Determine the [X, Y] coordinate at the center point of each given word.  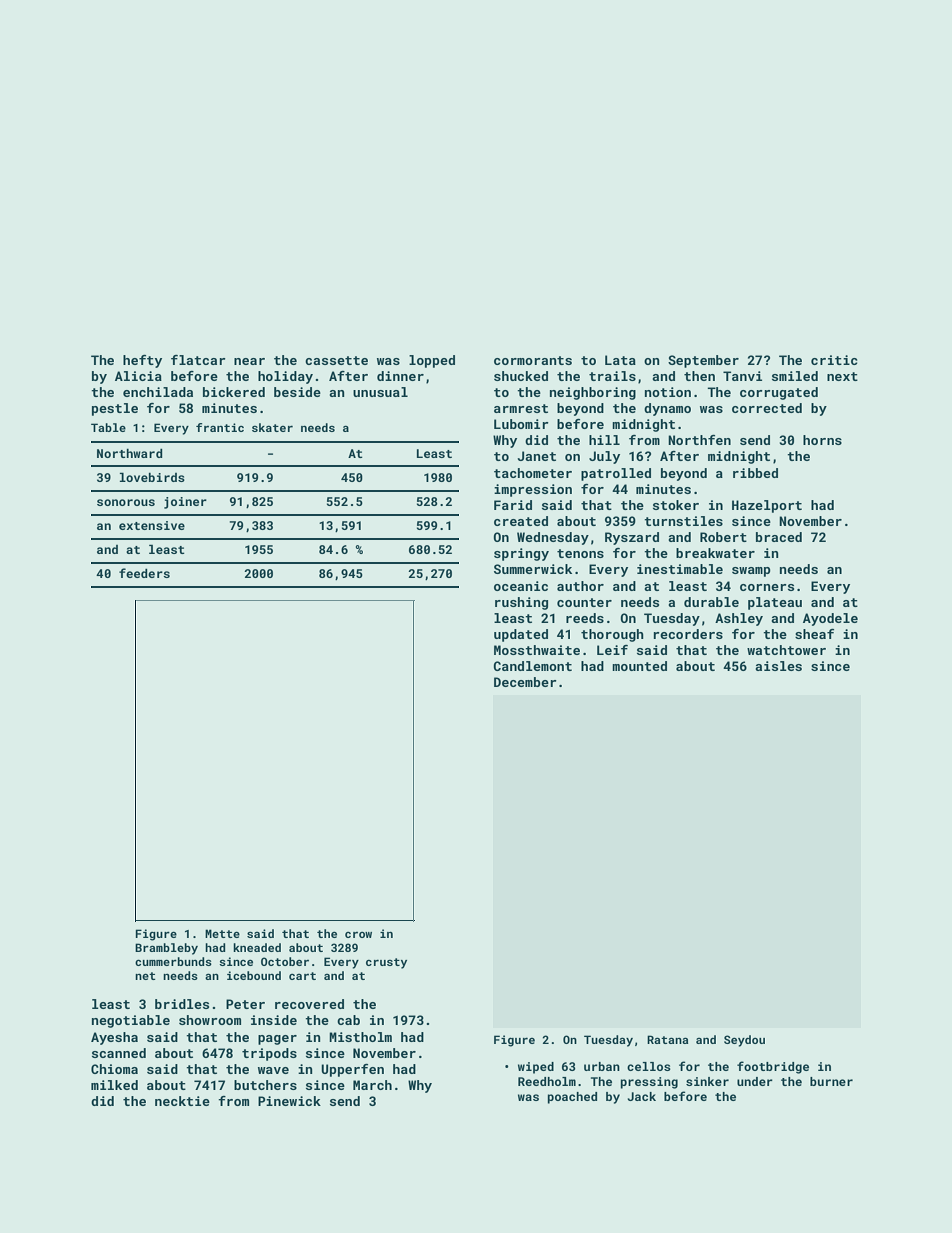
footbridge [773, 1067]
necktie [182, 1101]
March [372, 1085]
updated [521, 635]
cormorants [533, 360]
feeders [144, 573]
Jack [642, 1096]
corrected [767, 408]
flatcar [198, 360]
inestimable [680, 569]
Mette [222, 933]
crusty [386, 963]
